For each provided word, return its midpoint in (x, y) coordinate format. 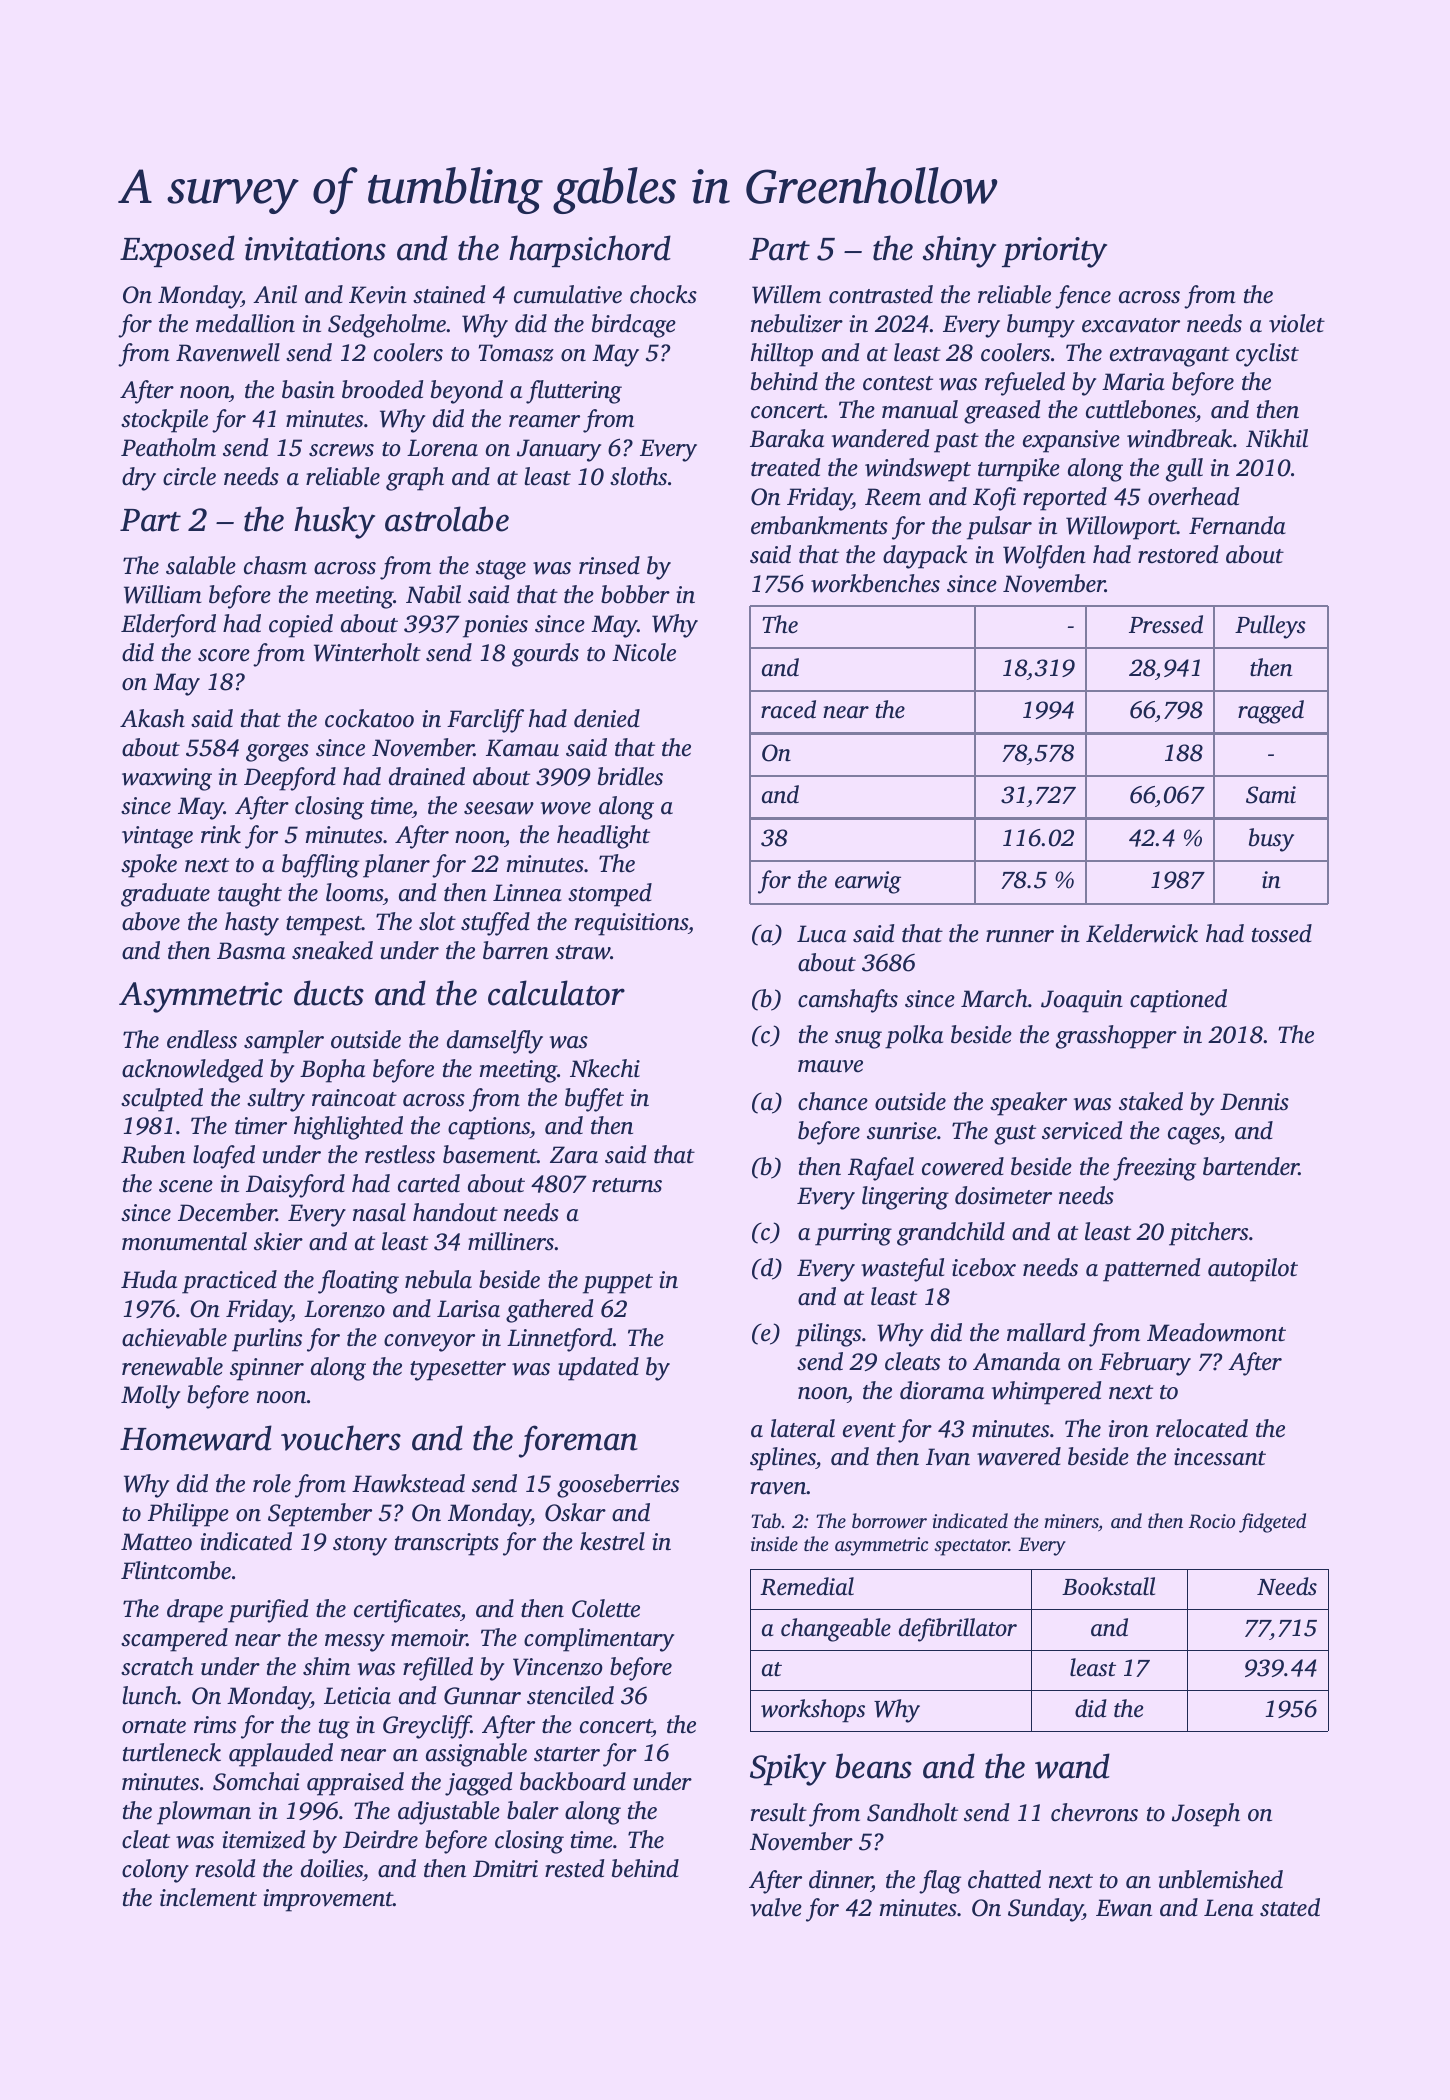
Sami (1271, 795)
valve (776, 1907)
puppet (618, 1284)
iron (1129, 1429)
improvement (328, 1900)
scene (186, 1186)
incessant (1220, 1457)
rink (221, 834)
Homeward (196, 1438)
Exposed (177, 251)
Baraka (787, 438)
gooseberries (618, 1486)
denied (607, 718)
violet (1297, 323)
